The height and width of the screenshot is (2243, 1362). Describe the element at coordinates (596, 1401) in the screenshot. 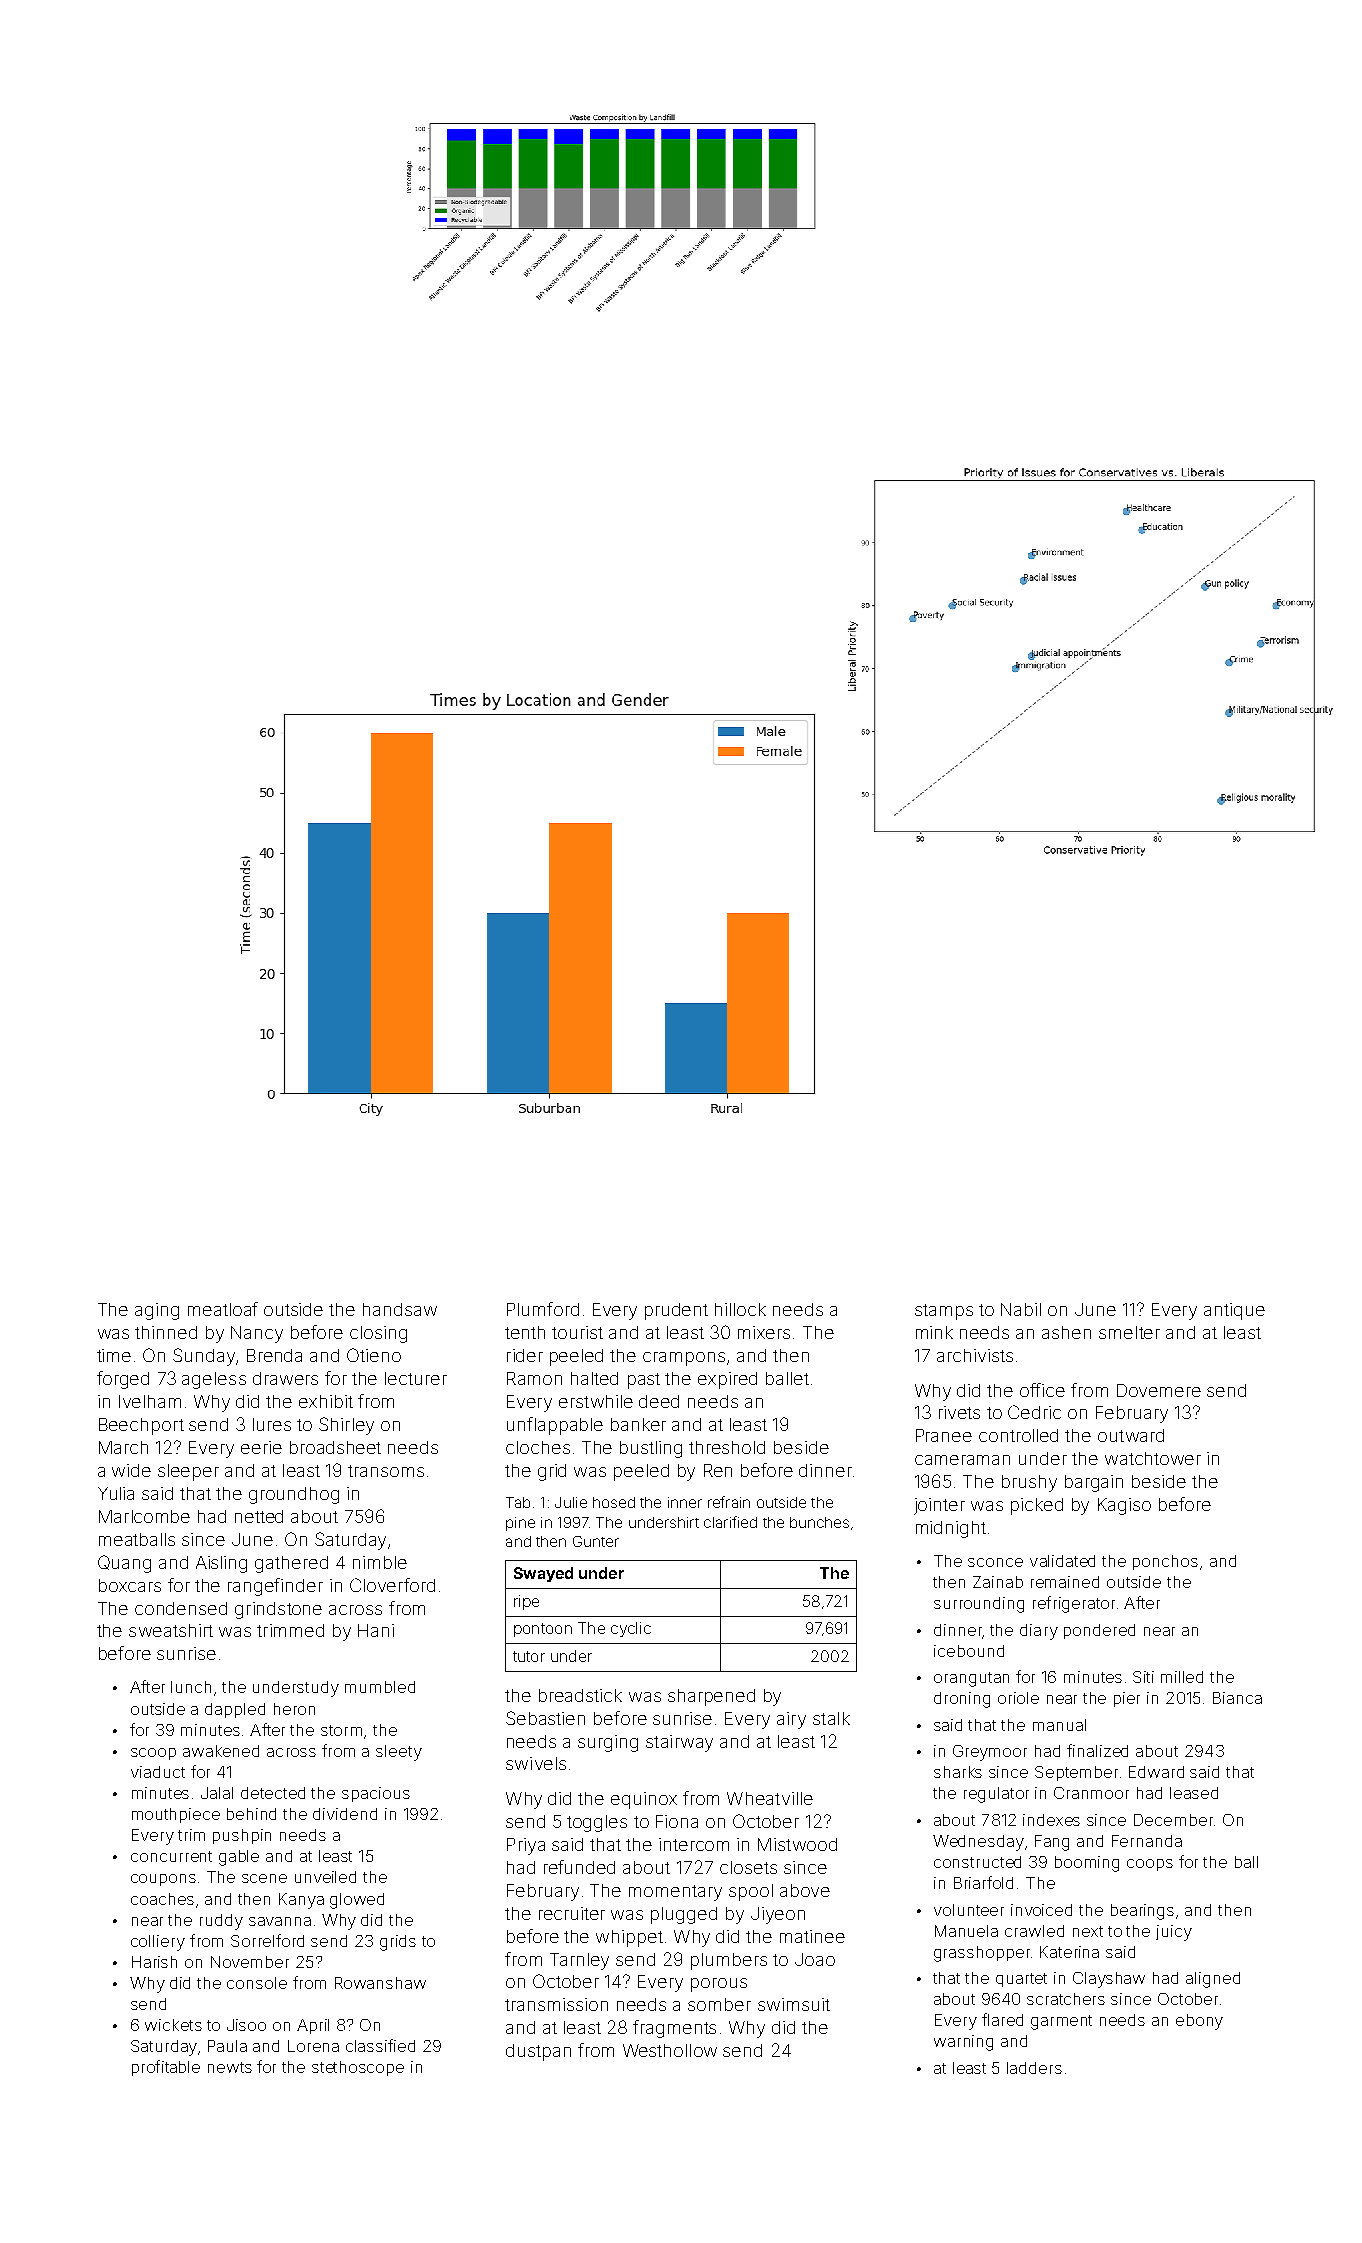

I see `erstwhile` at that location.
